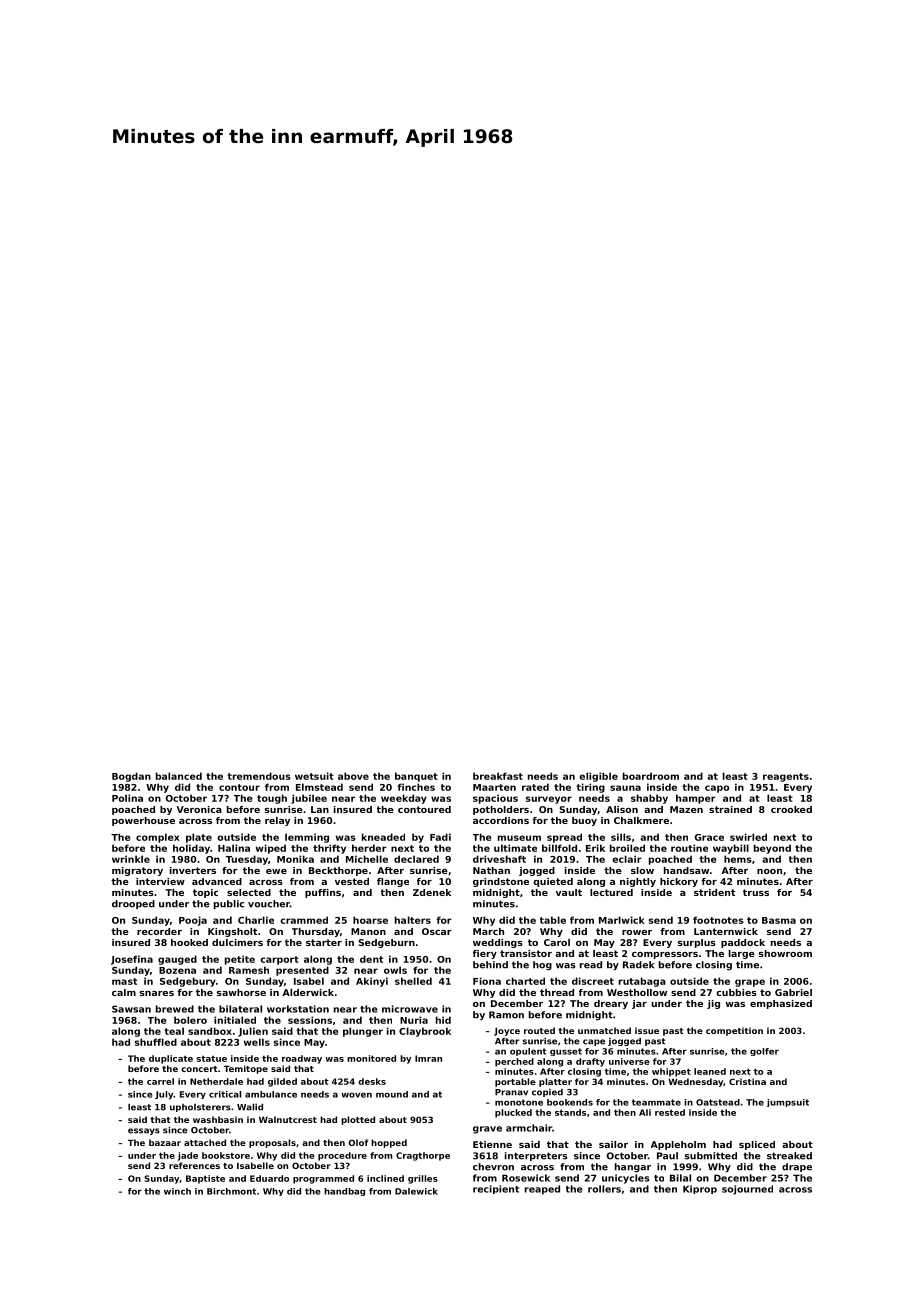 This screenshot has height=1308, width=924. Describe the element at coordinates (389, 1143) in the screenshot. I see `hopped` at that location.
